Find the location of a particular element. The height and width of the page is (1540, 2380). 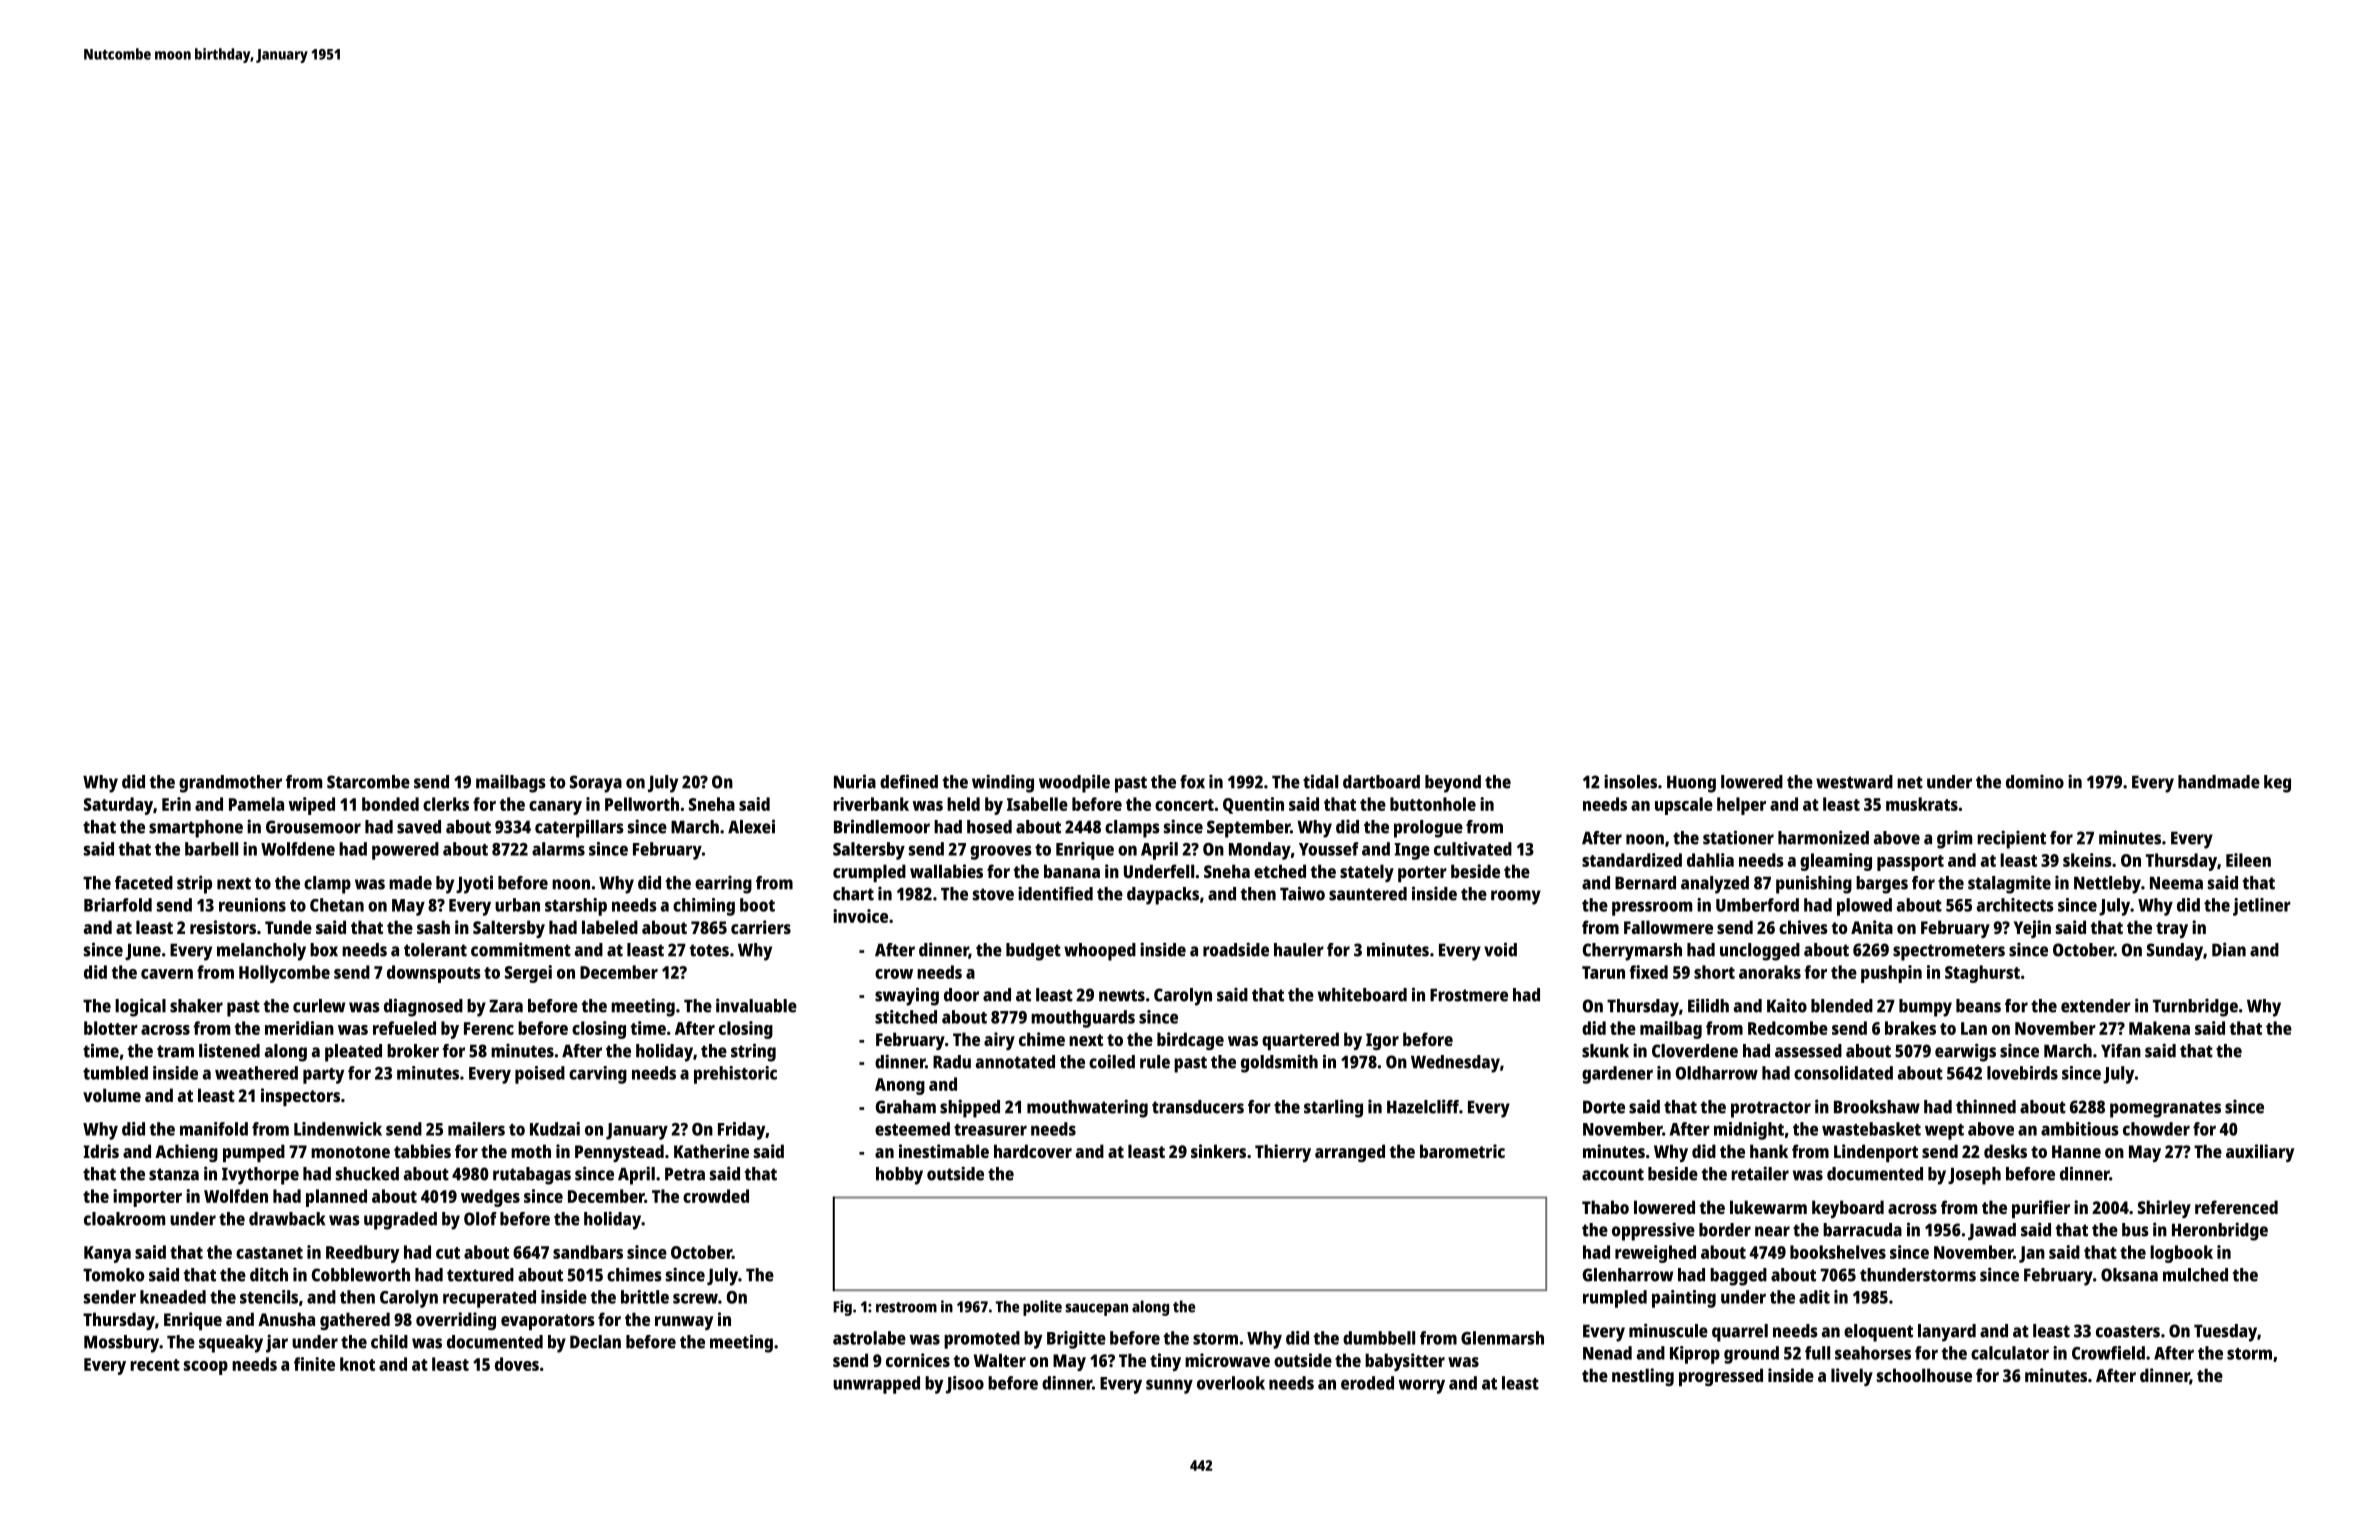

Joseph is located at coordinates (1974, 1176).
